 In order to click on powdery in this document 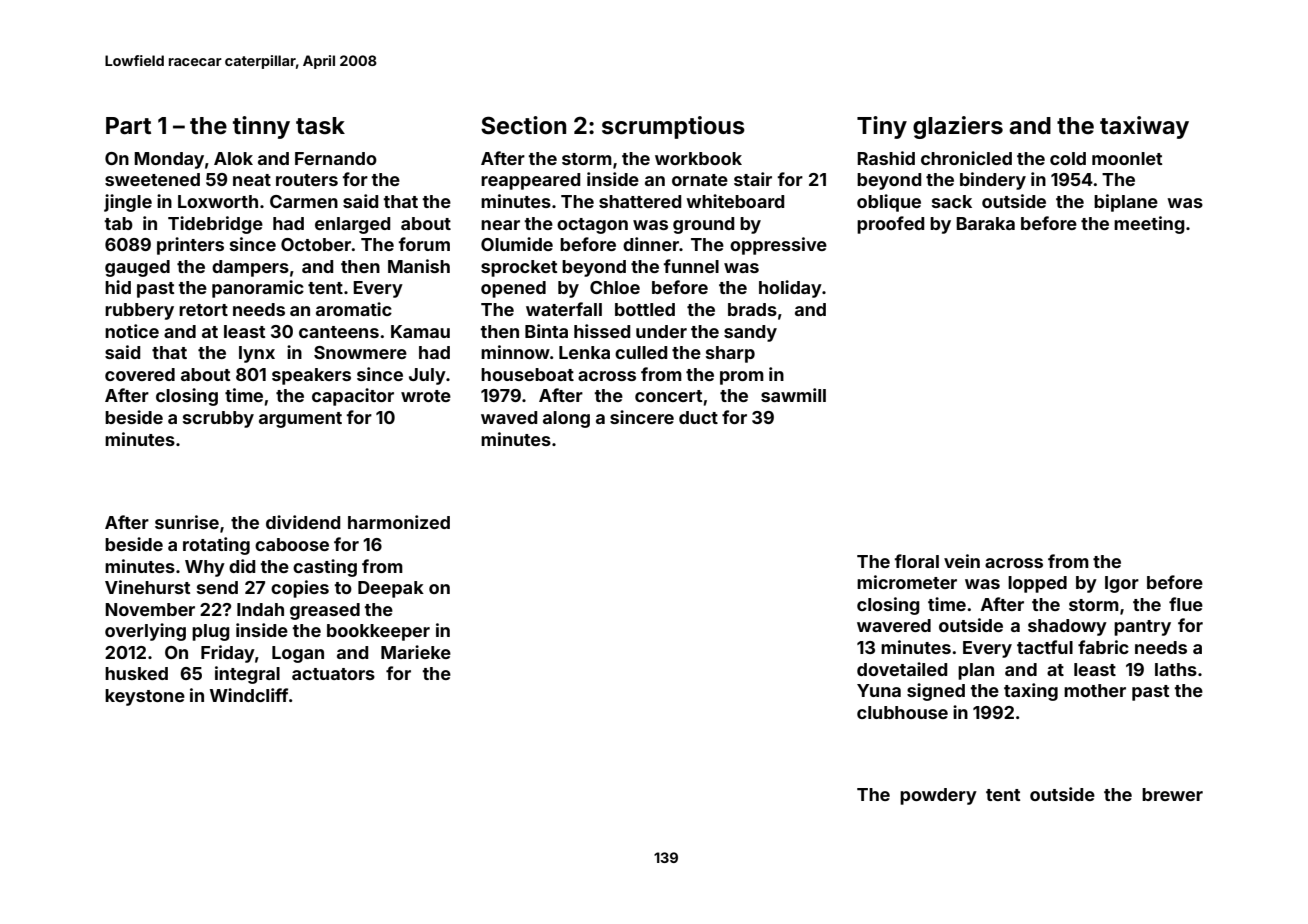, I will do `click(938, 796)`.
